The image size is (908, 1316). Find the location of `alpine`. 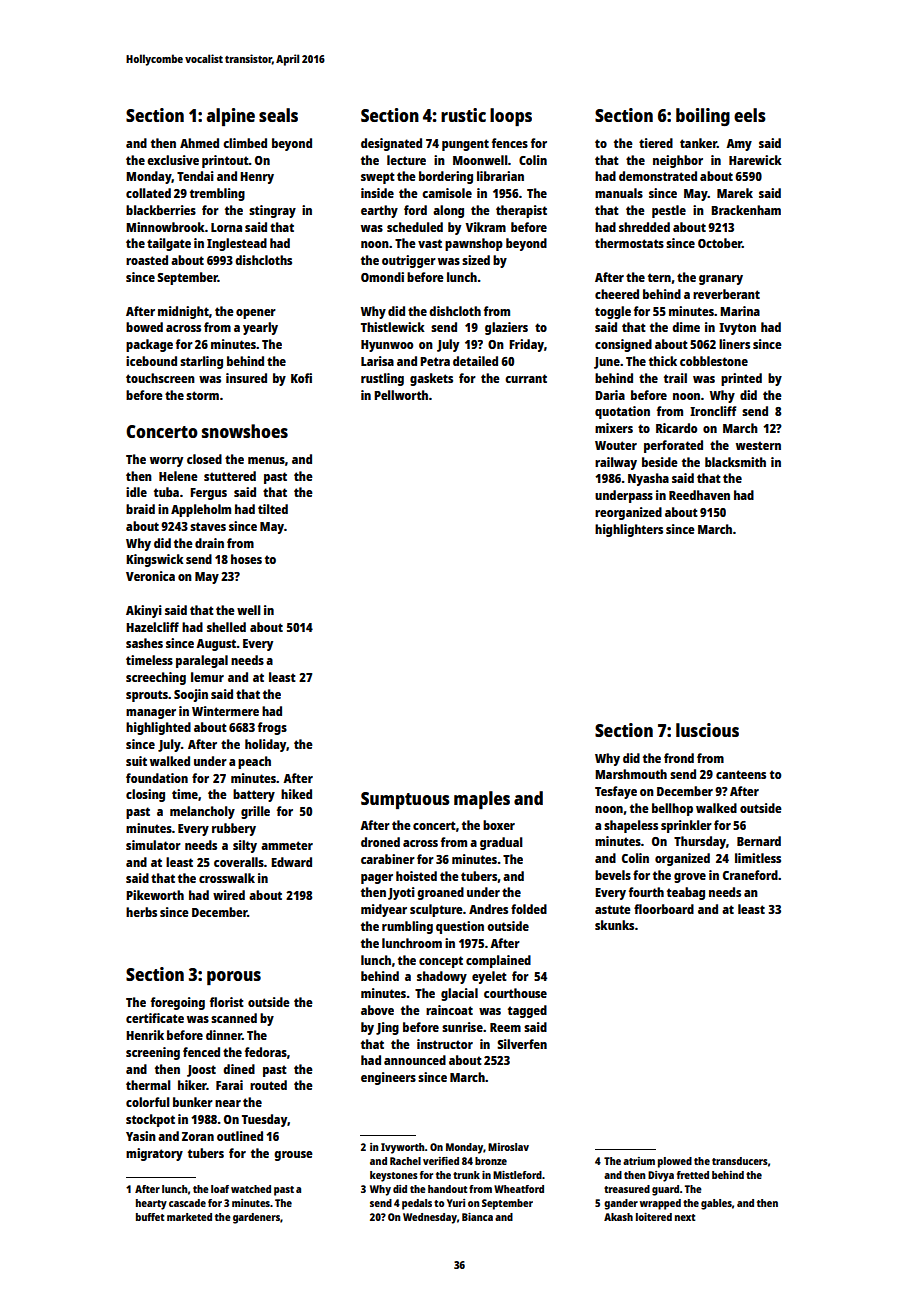

alpine is located at coordinates (231, 117).
